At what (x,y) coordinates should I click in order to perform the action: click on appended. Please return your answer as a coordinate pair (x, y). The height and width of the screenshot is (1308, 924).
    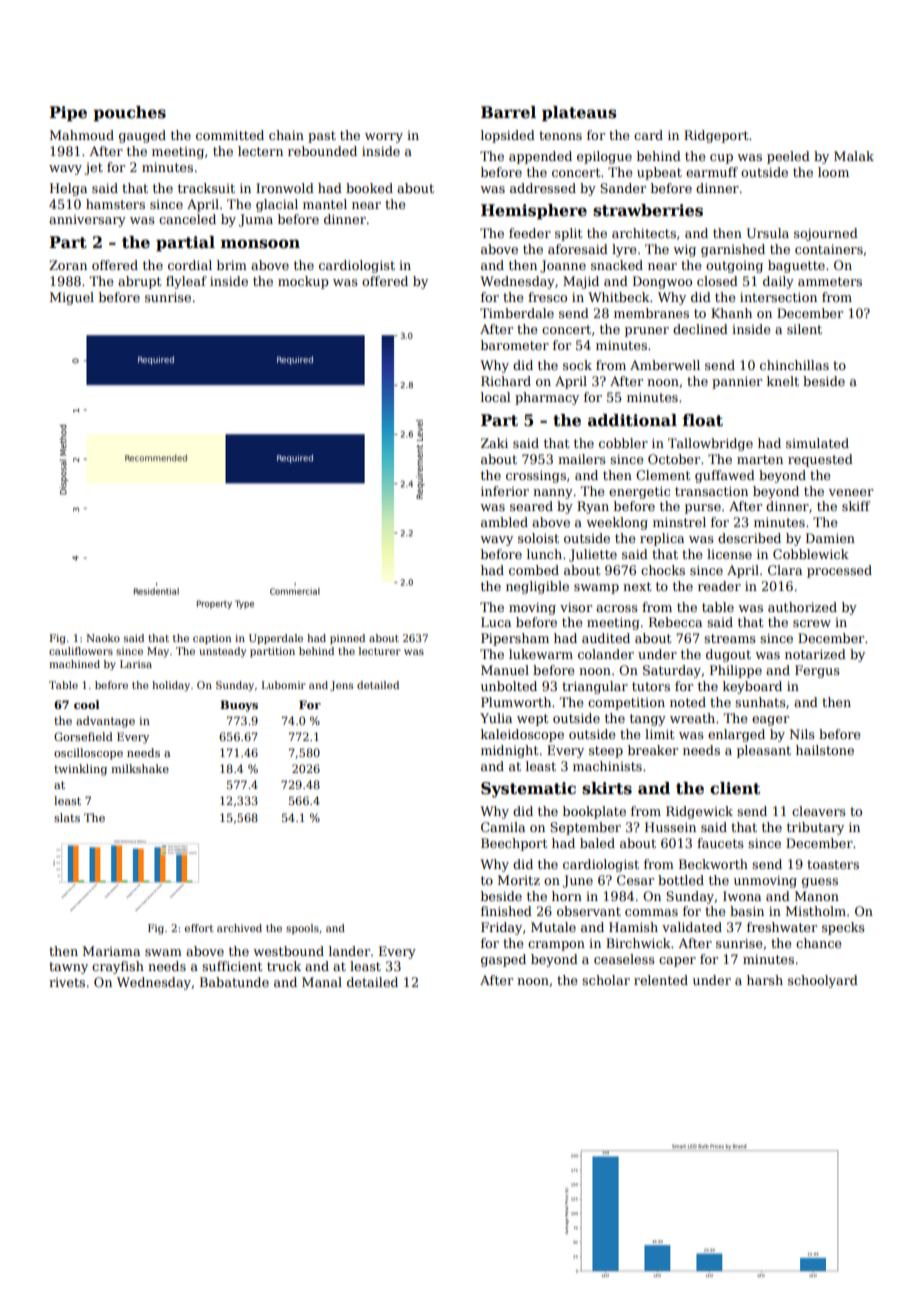
    Looking at the image, I should click on (540, 157).
